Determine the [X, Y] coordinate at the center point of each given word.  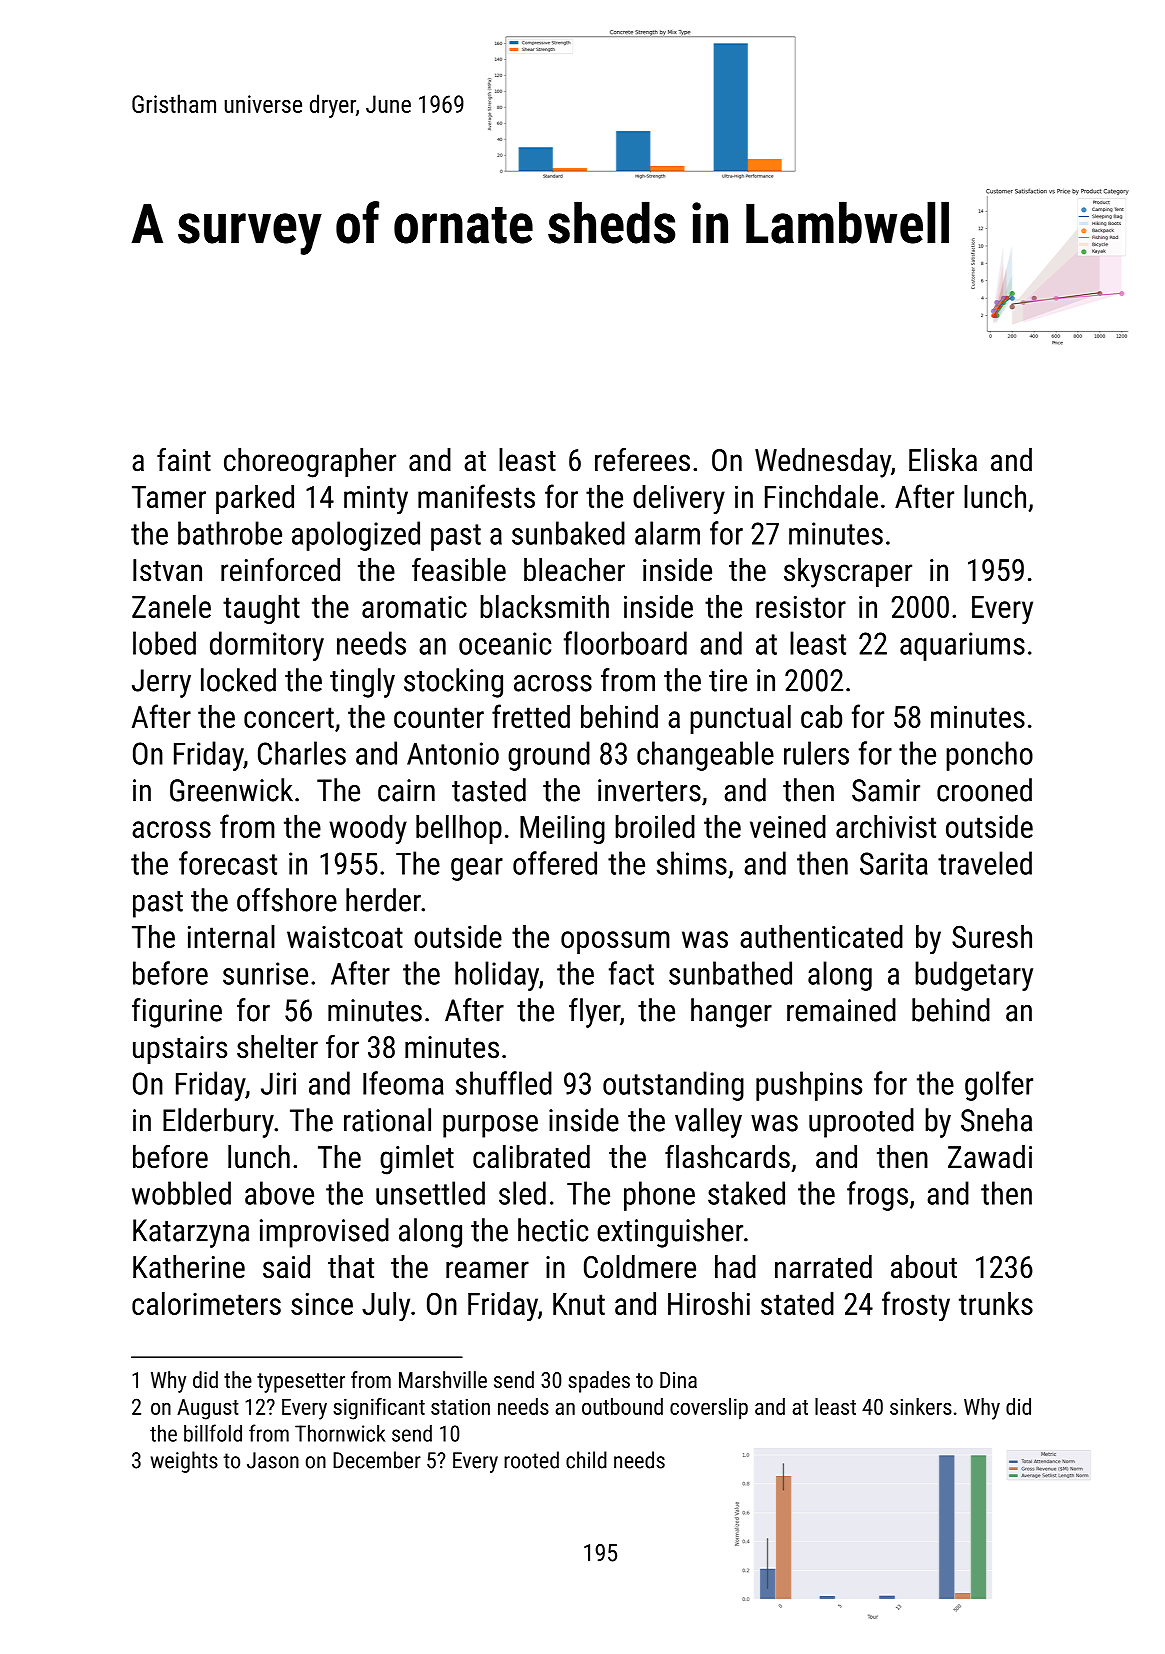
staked [746, 1193]
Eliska [943, 460]
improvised [324, 1233]
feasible [459, 570]
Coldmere [640, 1267]
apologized [356, 536]
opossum [615, 942]
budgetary [974, 976]
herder [383, 900]
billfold [213, 1433]
